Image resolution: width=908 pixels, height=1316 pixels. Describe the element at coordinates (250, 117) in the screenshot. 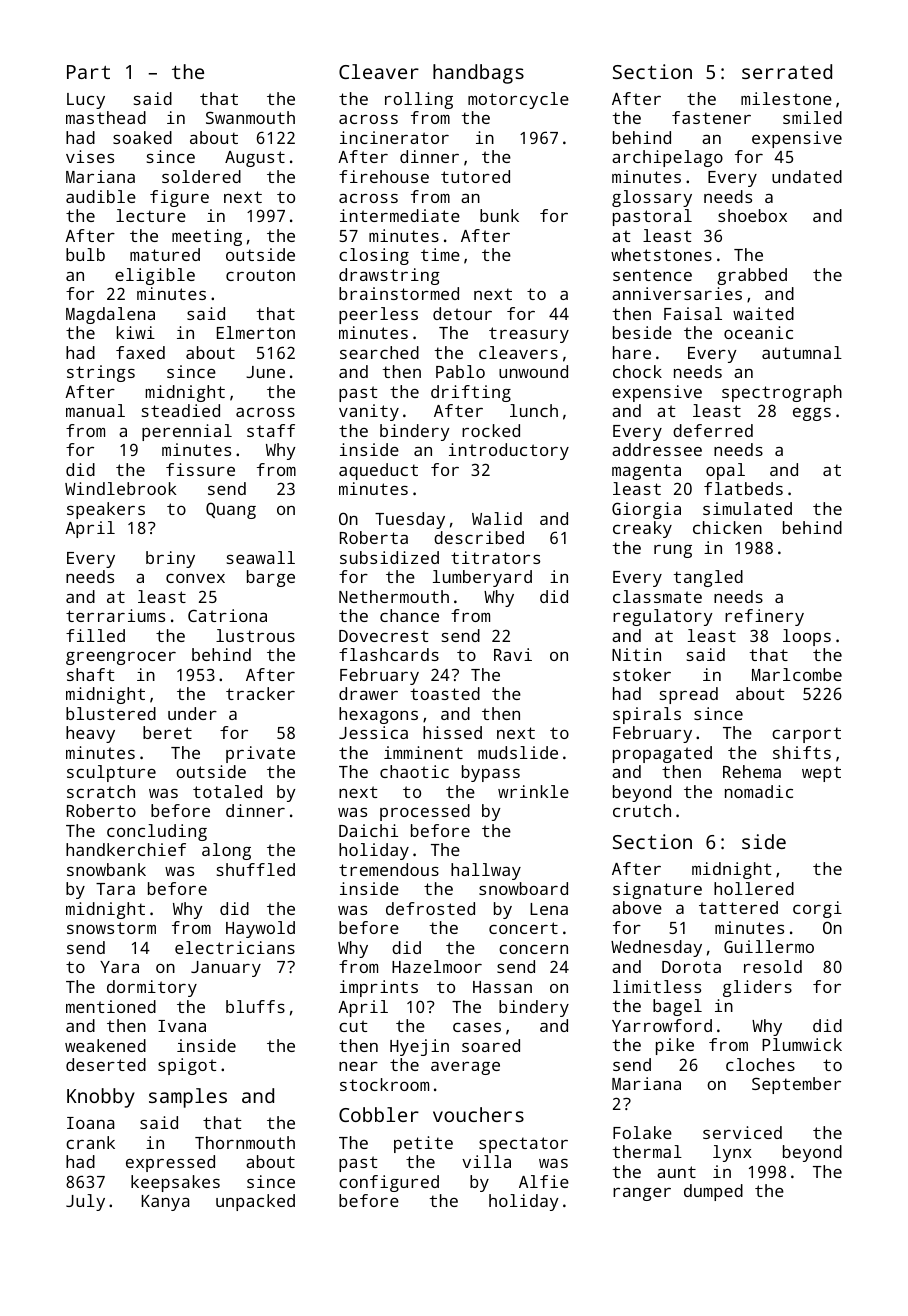

I see `Swanmouth` at that location.
